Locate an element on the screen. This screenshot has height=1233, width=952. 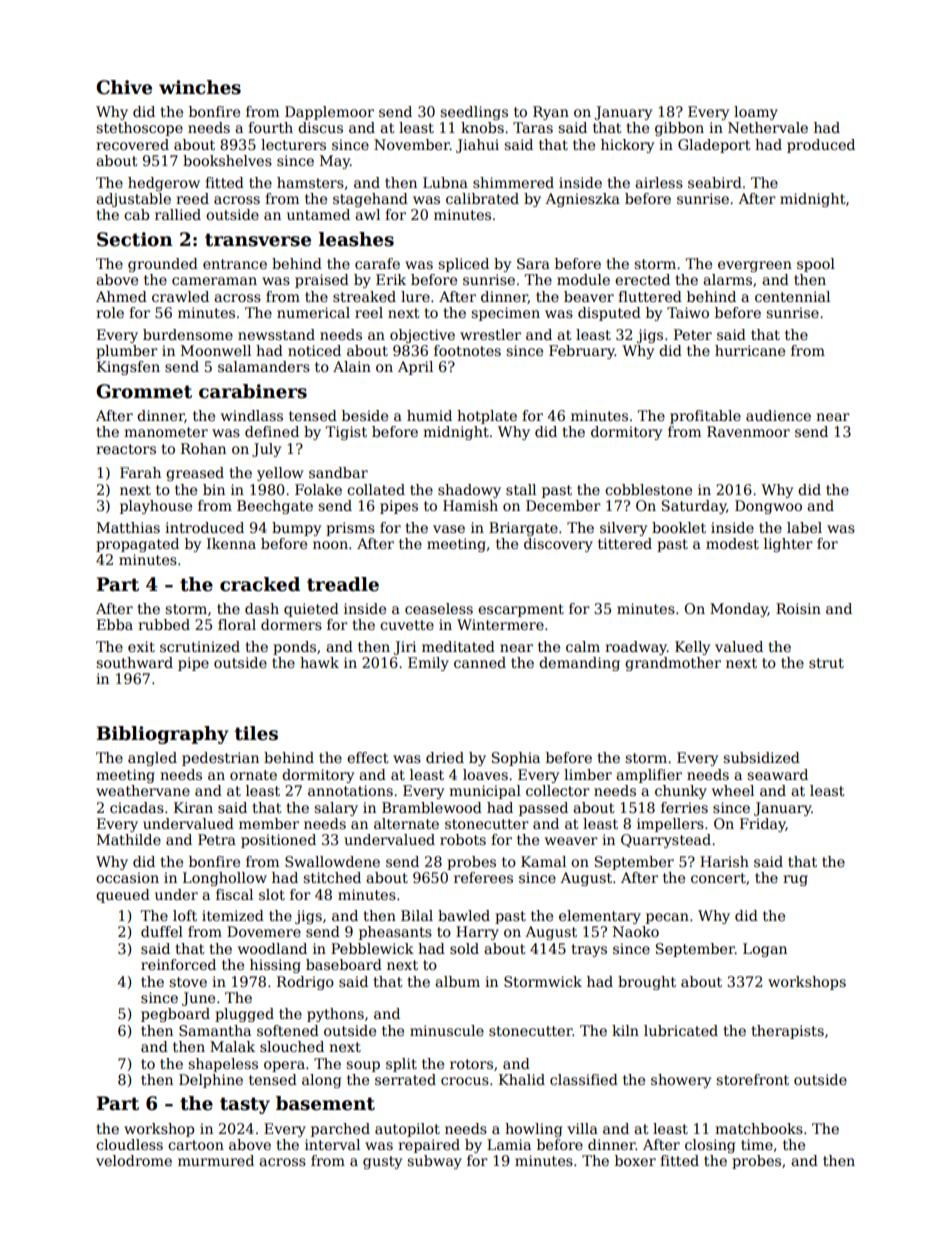
plumber is located at coordinates (127, 352).
